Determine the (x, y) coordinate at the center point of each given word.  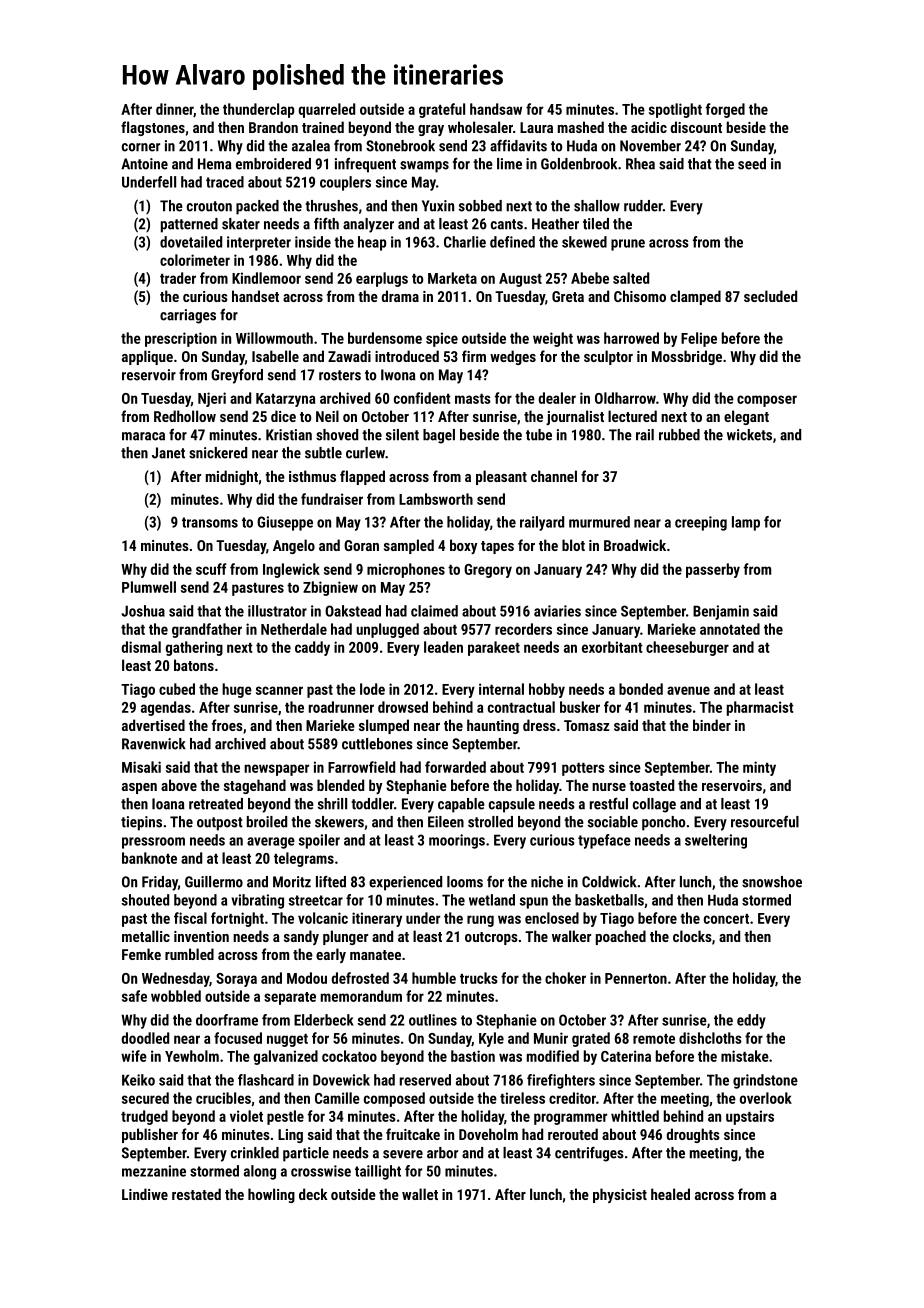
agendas (166, 708)
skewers (339, 822)
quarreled (327, 110)
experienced (405, 883)
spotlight (675, 110)
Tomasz (586, 725)
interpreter (259, 243)
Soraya (236, 980)
